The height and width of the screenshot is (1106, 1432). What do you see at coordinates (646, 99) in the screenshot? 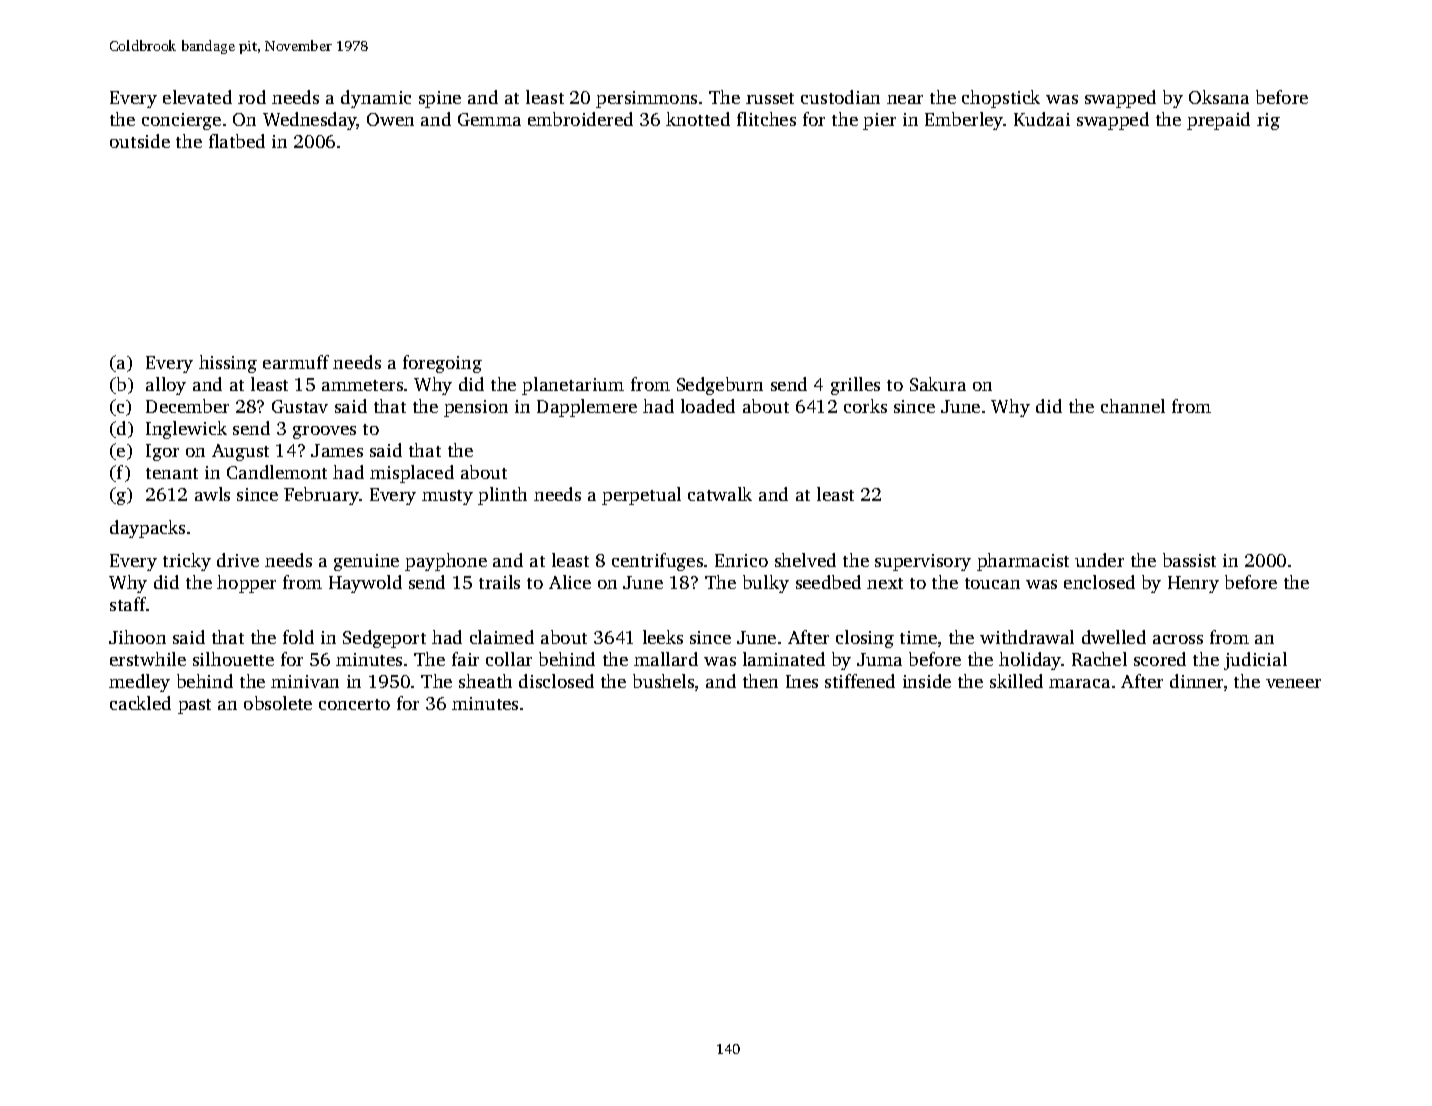
I see `persimmons` at bounding box center [646, 99].
